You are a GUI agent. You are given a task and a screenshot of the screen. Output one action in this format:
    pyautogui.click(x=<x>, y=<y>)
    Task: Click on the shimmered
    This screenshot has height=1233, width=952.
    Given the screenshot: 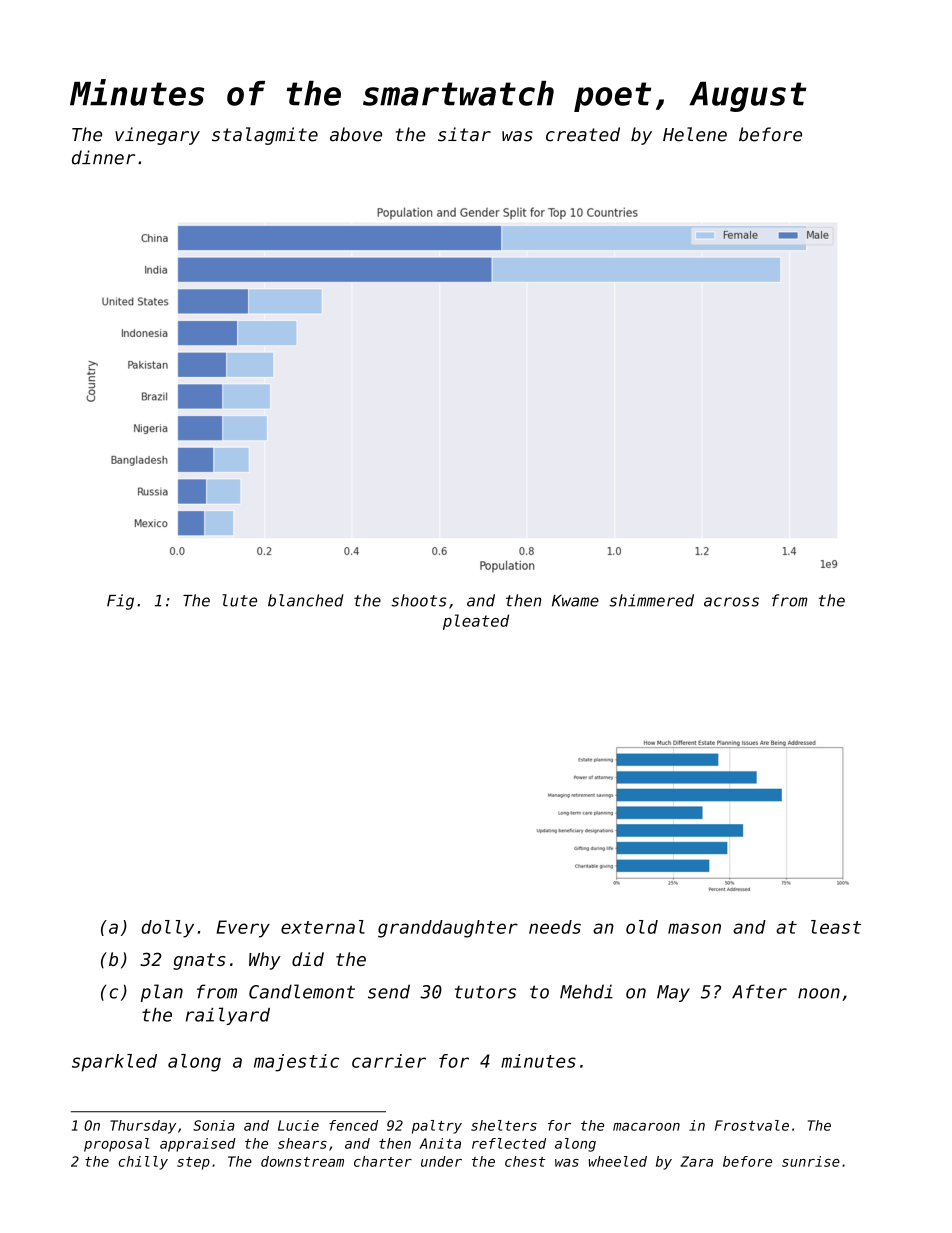 What is the action you would take?
    pyautogui.click(x=651, y=600)
